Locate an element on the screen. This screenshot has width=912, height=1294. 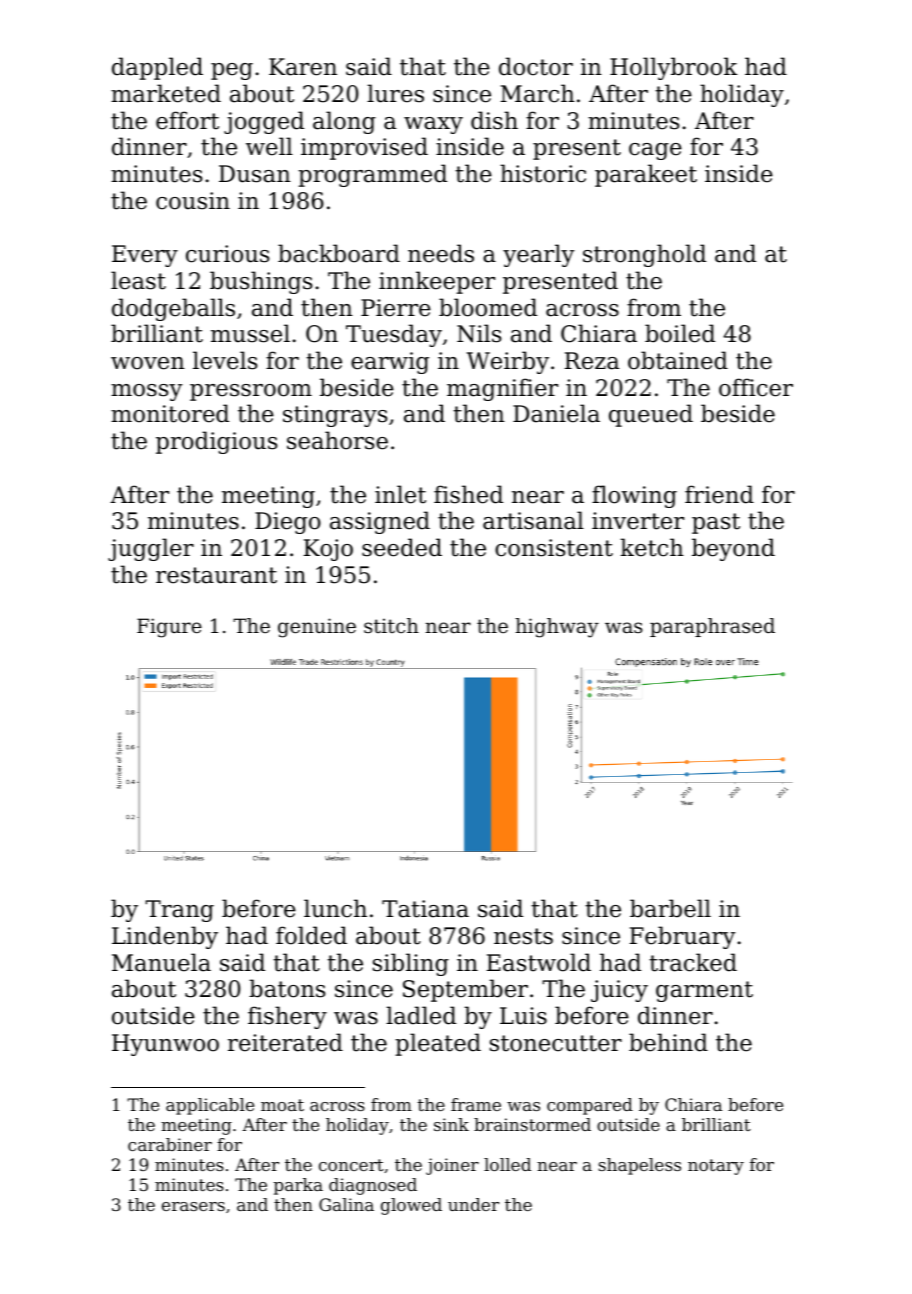
cousin is located at coordinates (193, 201).
